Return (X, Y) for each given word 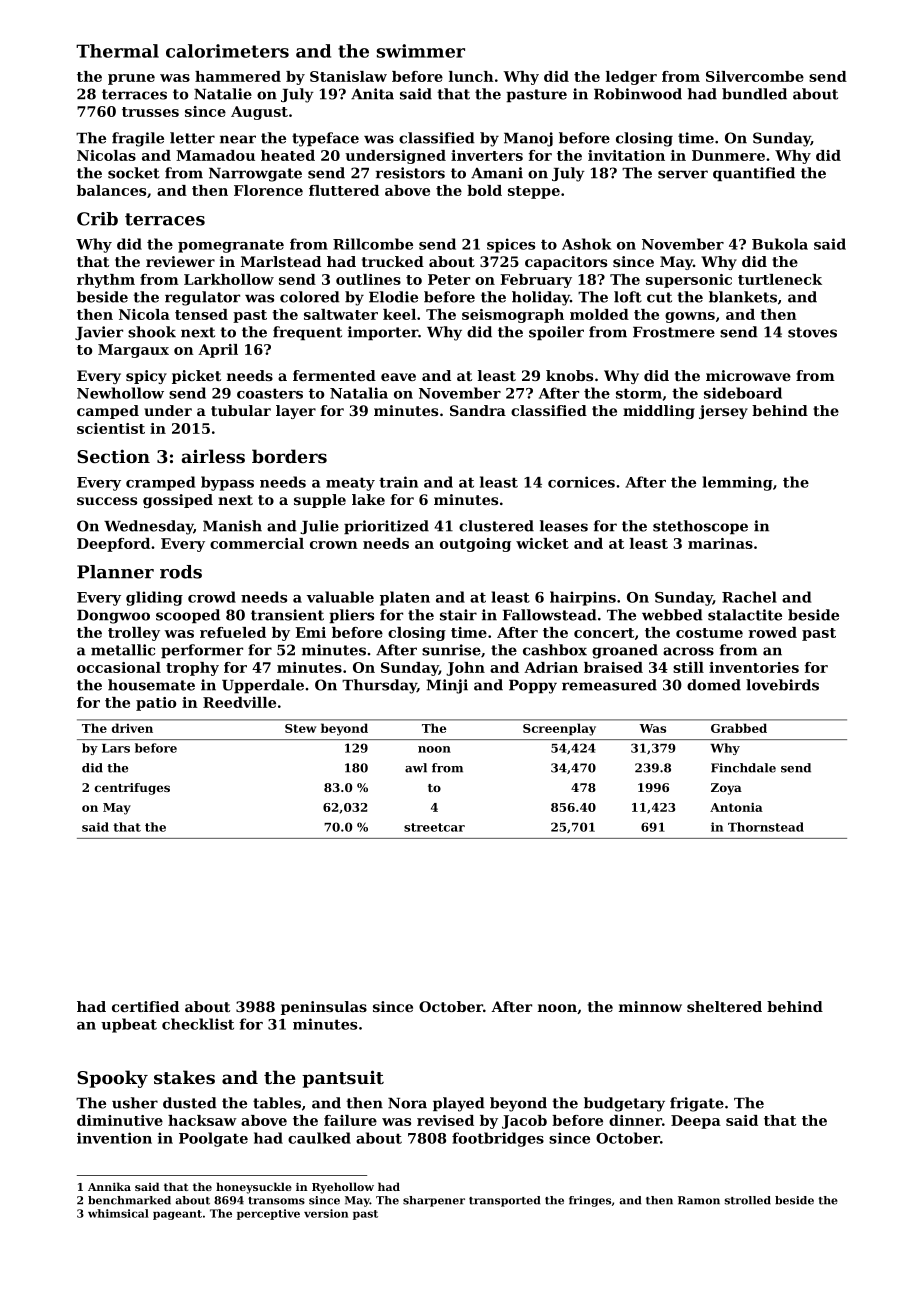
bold (484, 190)
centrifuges (132, 789)
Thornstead (766, 827)
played (459, 1104)
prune (131, 79)
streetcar (434, 827)
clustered (496, 526)
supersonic (689, 281)
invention (114, 1138)
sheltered (724, 1006)
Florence (268, 190)
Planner (115, 572)
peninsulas (324, 1008)
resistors (410, 173)
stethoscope (700, 527)
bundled (754, 94)
